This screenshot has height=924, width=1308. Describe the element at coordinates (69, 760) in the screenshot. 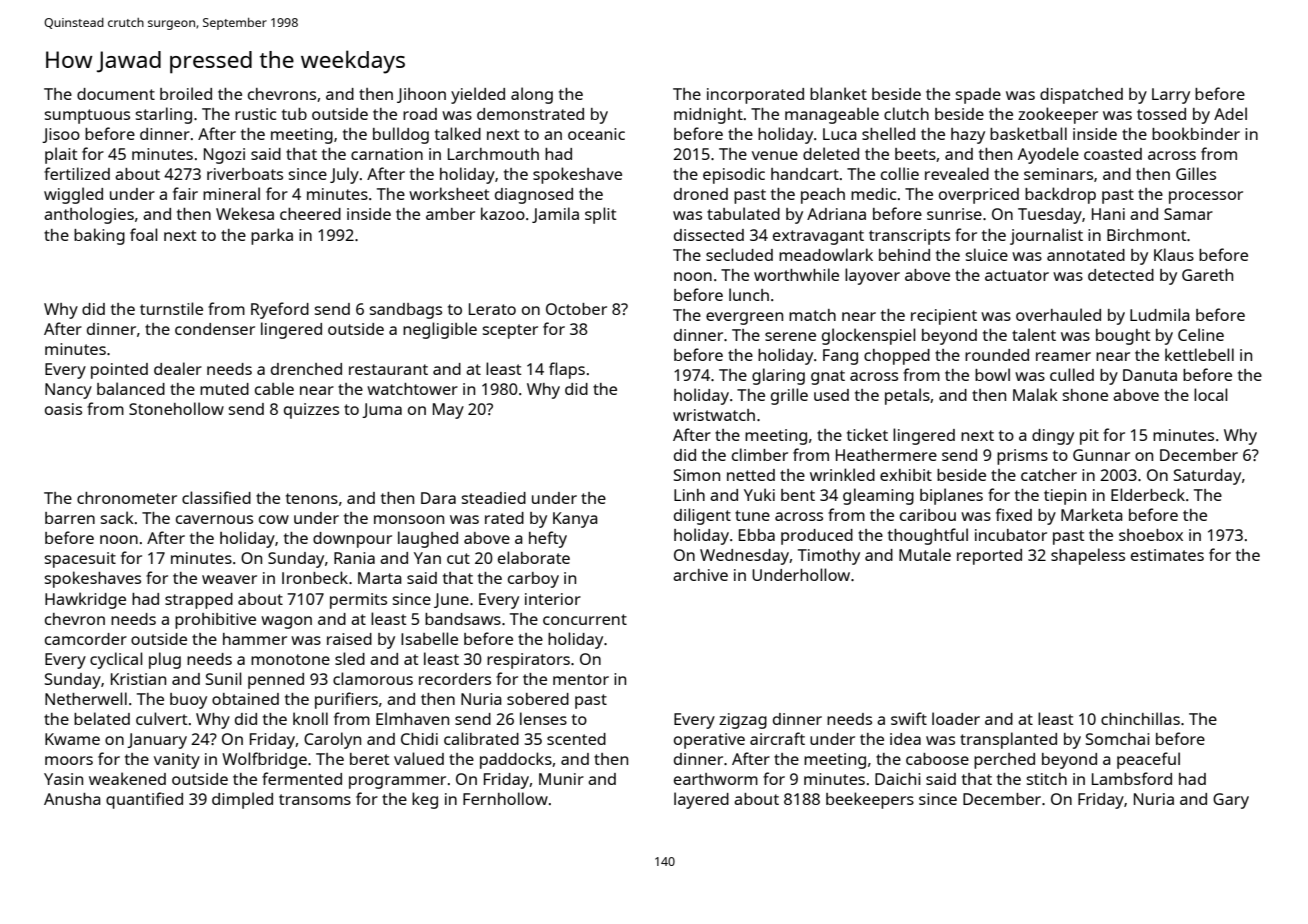

I see `moors` at that location.
